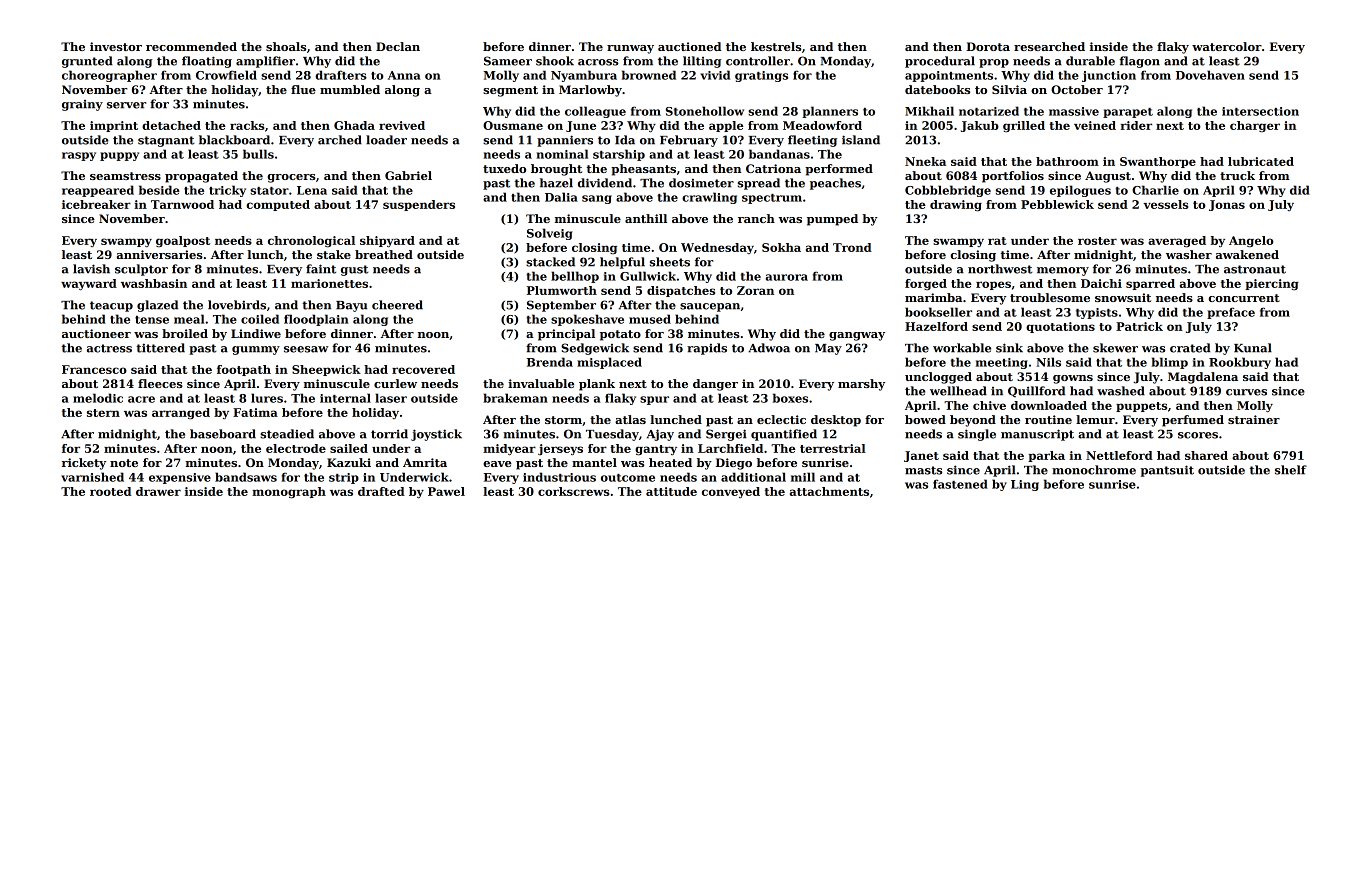 The width and height of the screenshot is (1372, 887). What do you see at coordinates (960, 484) in the screenshot?
I see `fastened` at bounding box center [960, 484].
